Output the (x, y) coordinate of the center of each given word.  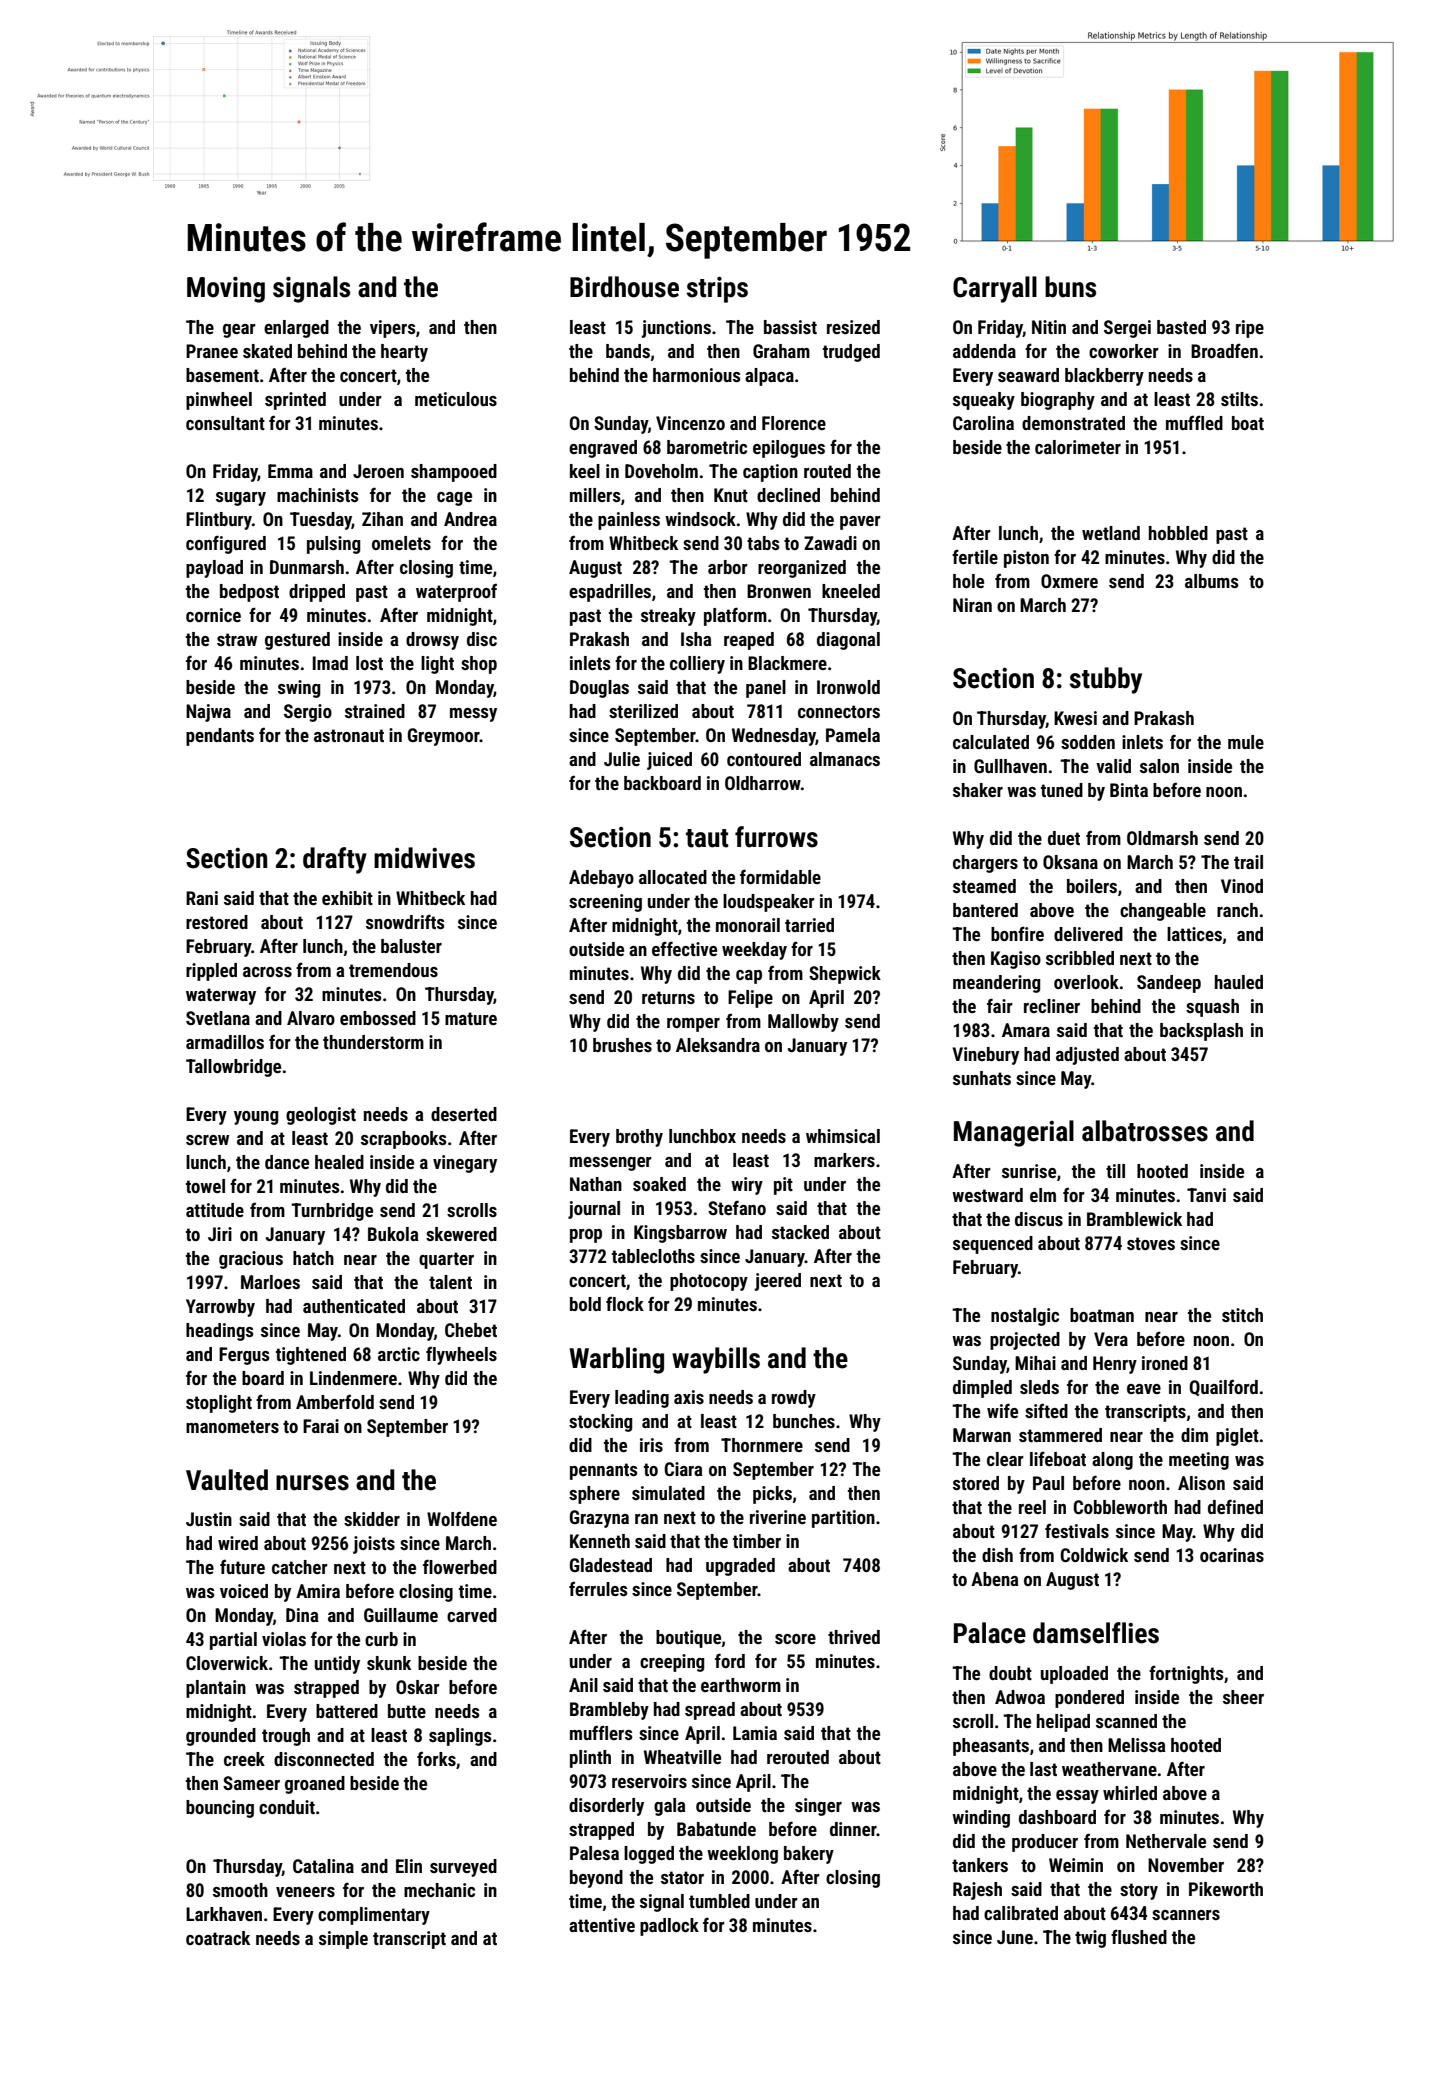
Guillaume (401, 1615)
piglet (1237, 1437)
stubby (1106, 680)
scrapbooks (403, 1140)
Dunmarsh (307, 567)
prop (586, 1236)
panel (766, 689)
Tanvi (1206, 1195)
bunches (804, 1421)
